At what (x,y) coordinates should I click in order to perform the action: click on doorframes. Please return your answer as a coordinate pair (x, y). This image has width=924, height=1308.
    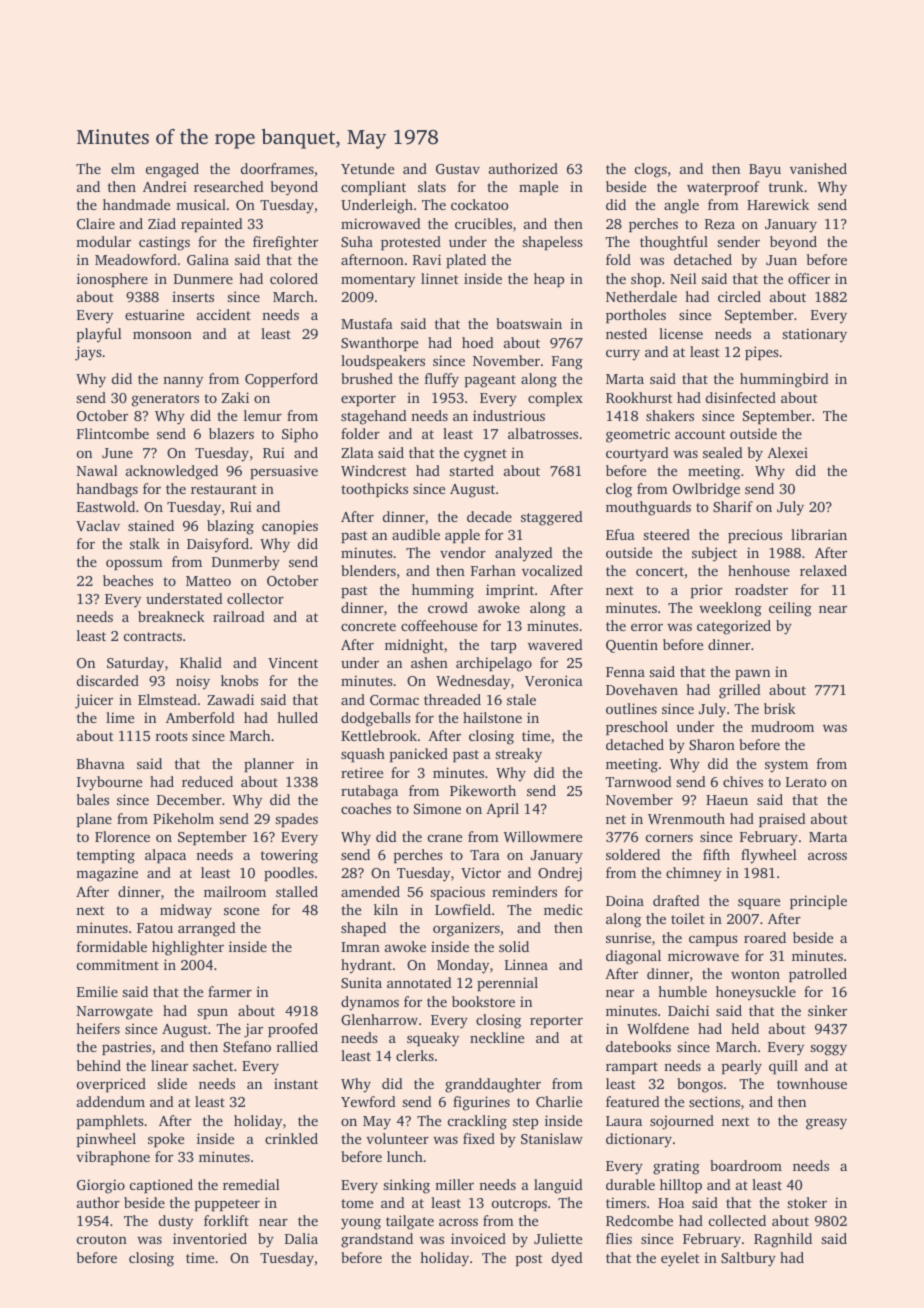
    Looking at the image, I should click on (277, 168).
